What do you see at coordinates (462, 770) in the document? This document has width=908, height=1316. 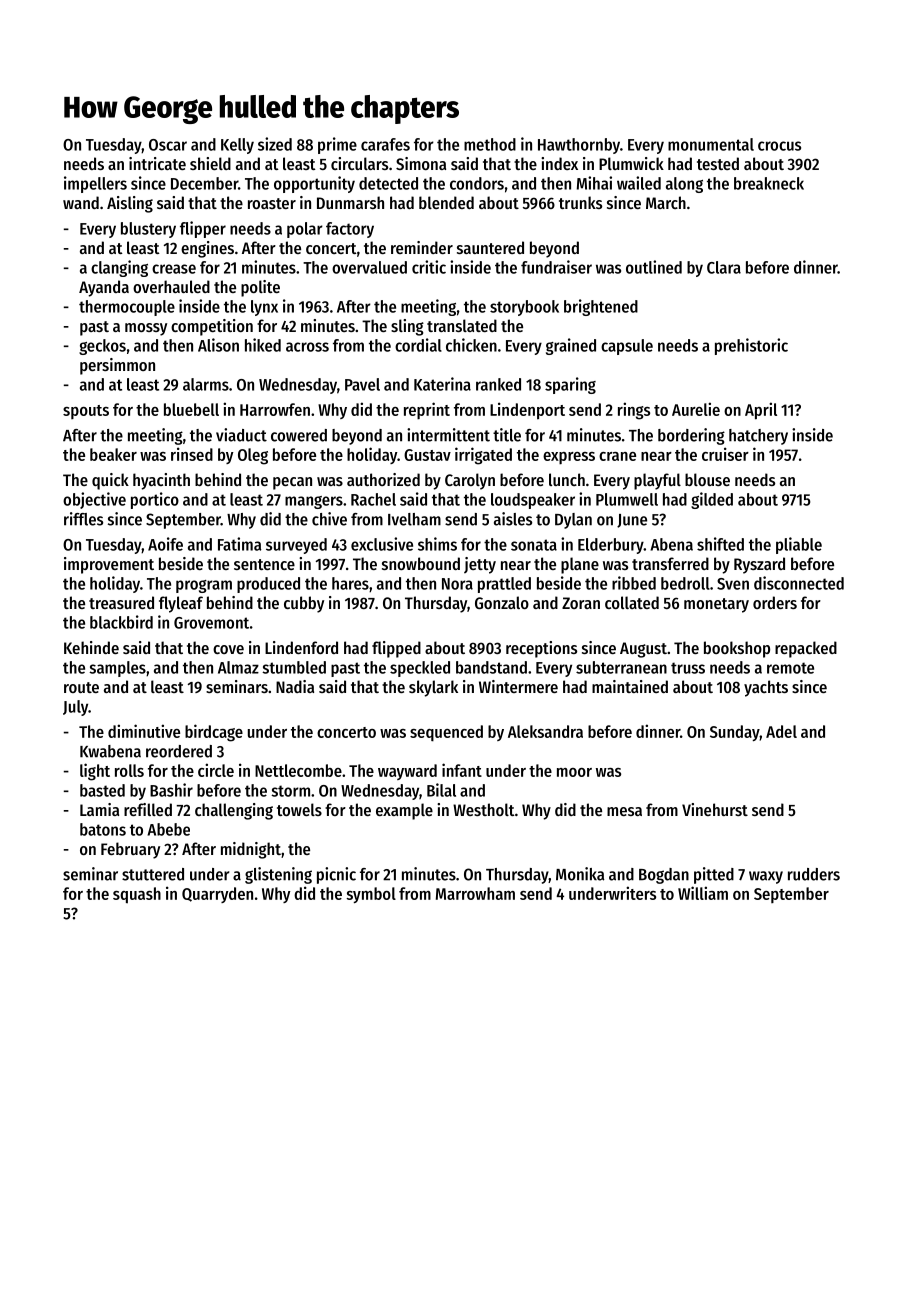 I see `infant` at bounding box center [462, 770].
